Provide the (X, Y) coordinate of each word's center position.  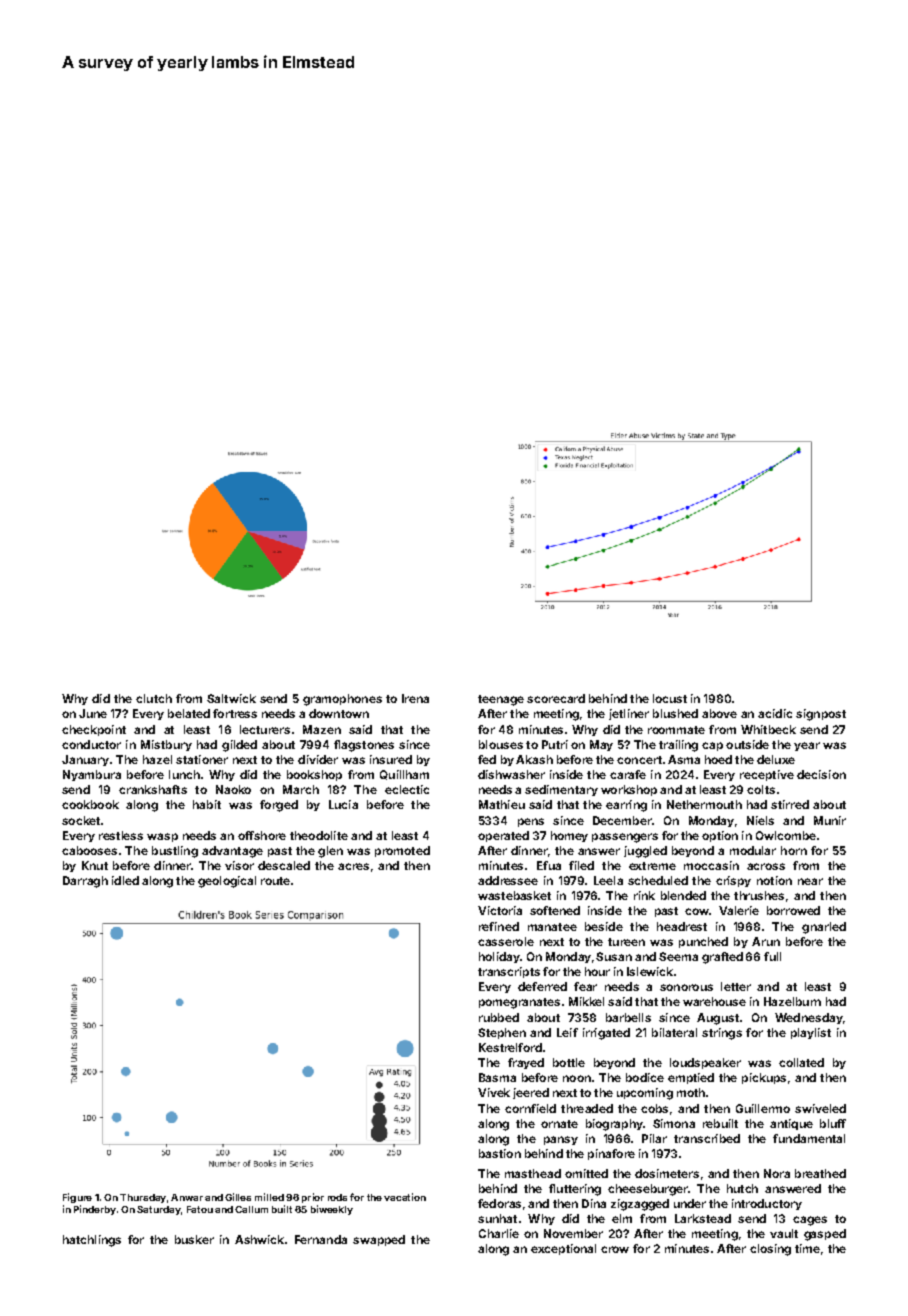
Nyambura (92, 775)
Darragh (85, 882)
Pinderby (95, 1210)
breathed (820, 1173)
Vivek (494, 1092)
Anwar (187, 1197)
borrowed (793, 910)
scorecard (556, 698)
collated (801, 1062)
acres (353, 866)
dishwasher (511, 774)
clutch (154, 698)
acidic (775, 713)
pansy (561, 1140)
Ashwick (259, 1239)
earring (626, 806)
